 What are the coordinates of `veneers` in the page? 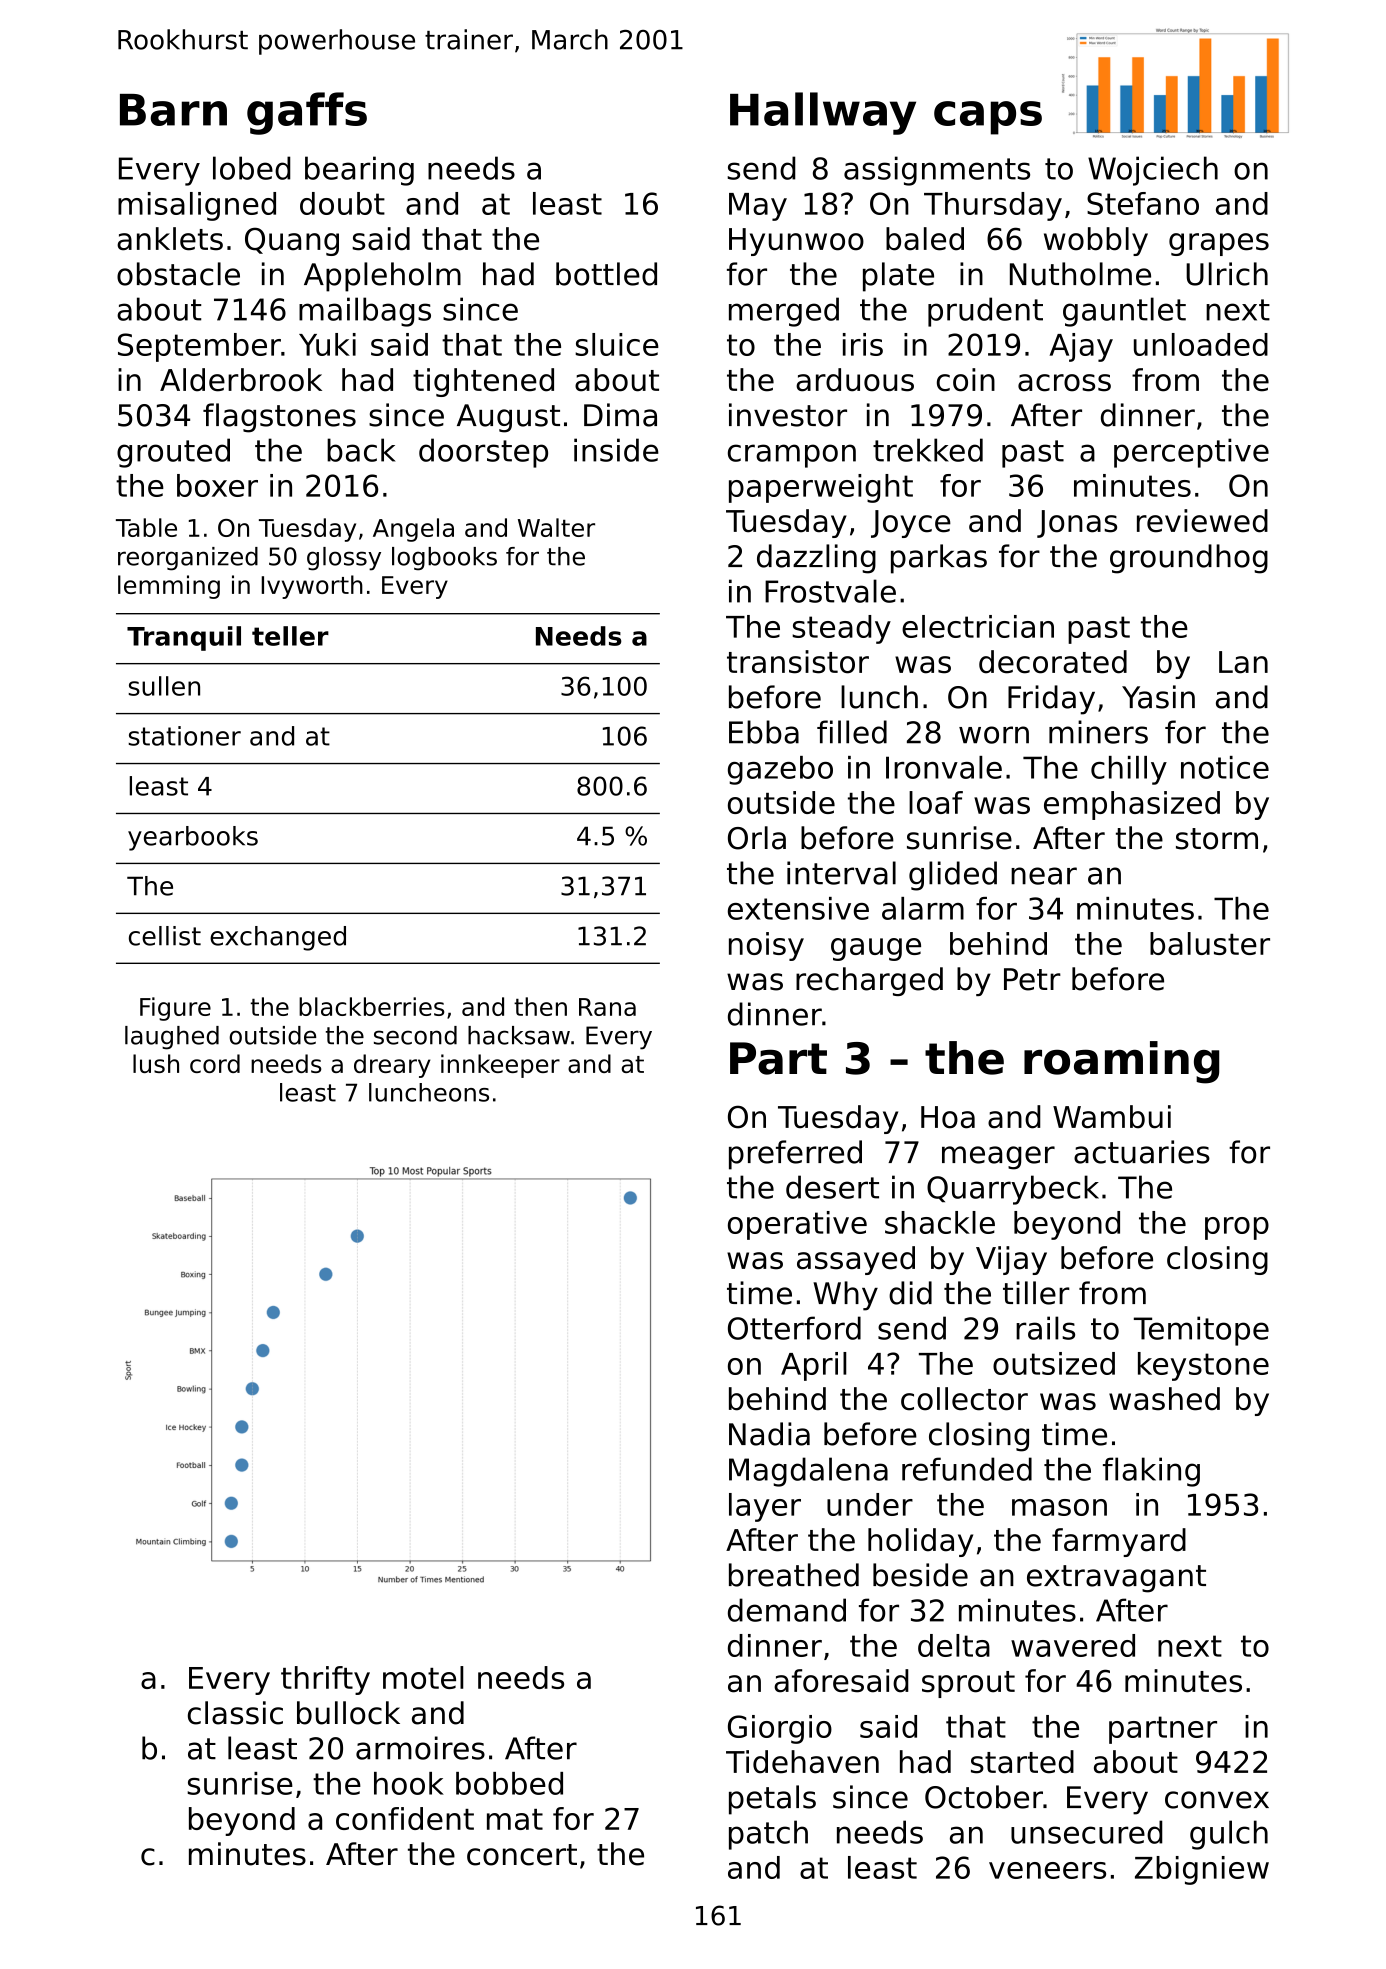 It's located at (1047, 1870).
